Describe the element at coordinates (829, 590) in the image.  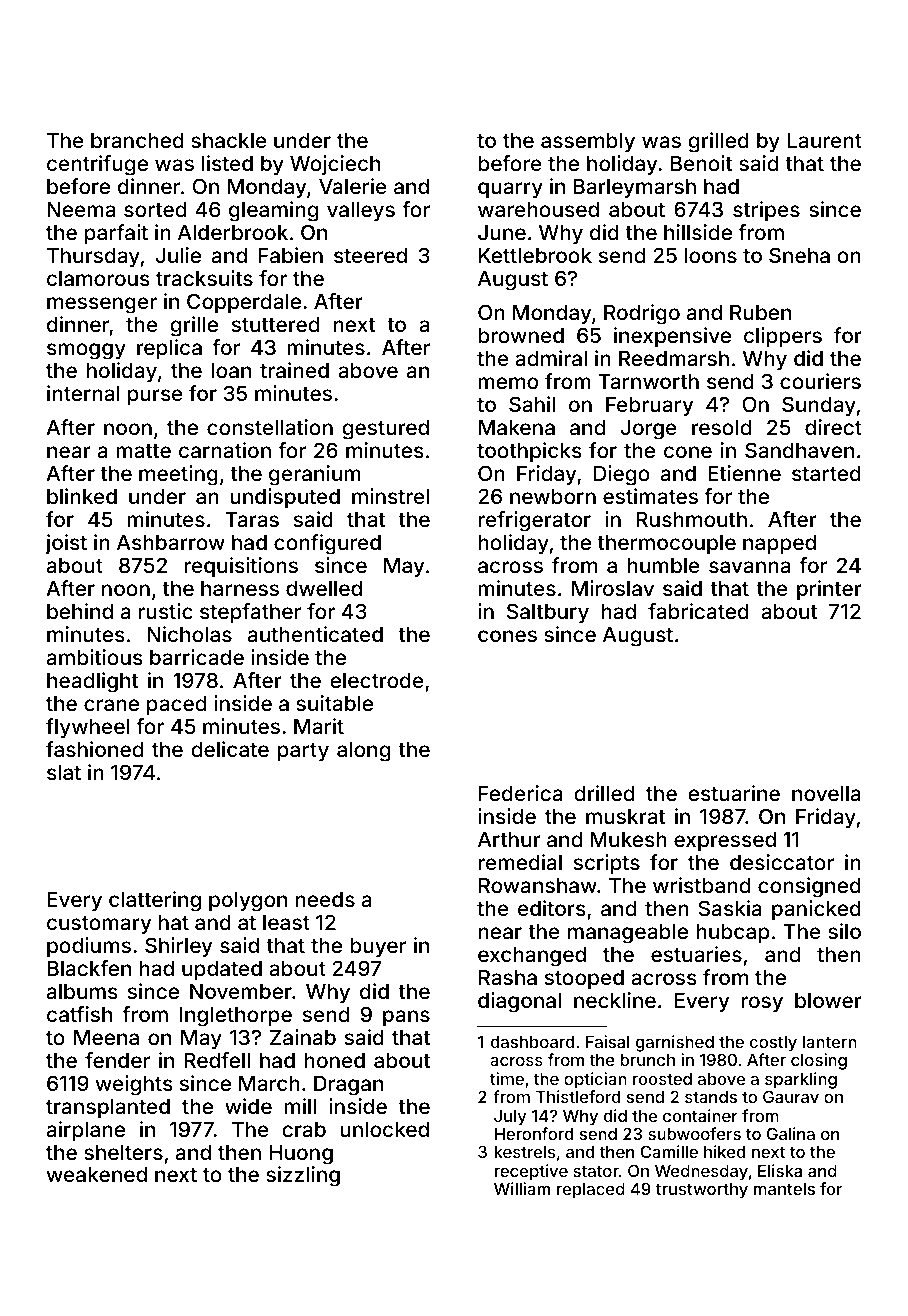
I see `printer` at that location.
